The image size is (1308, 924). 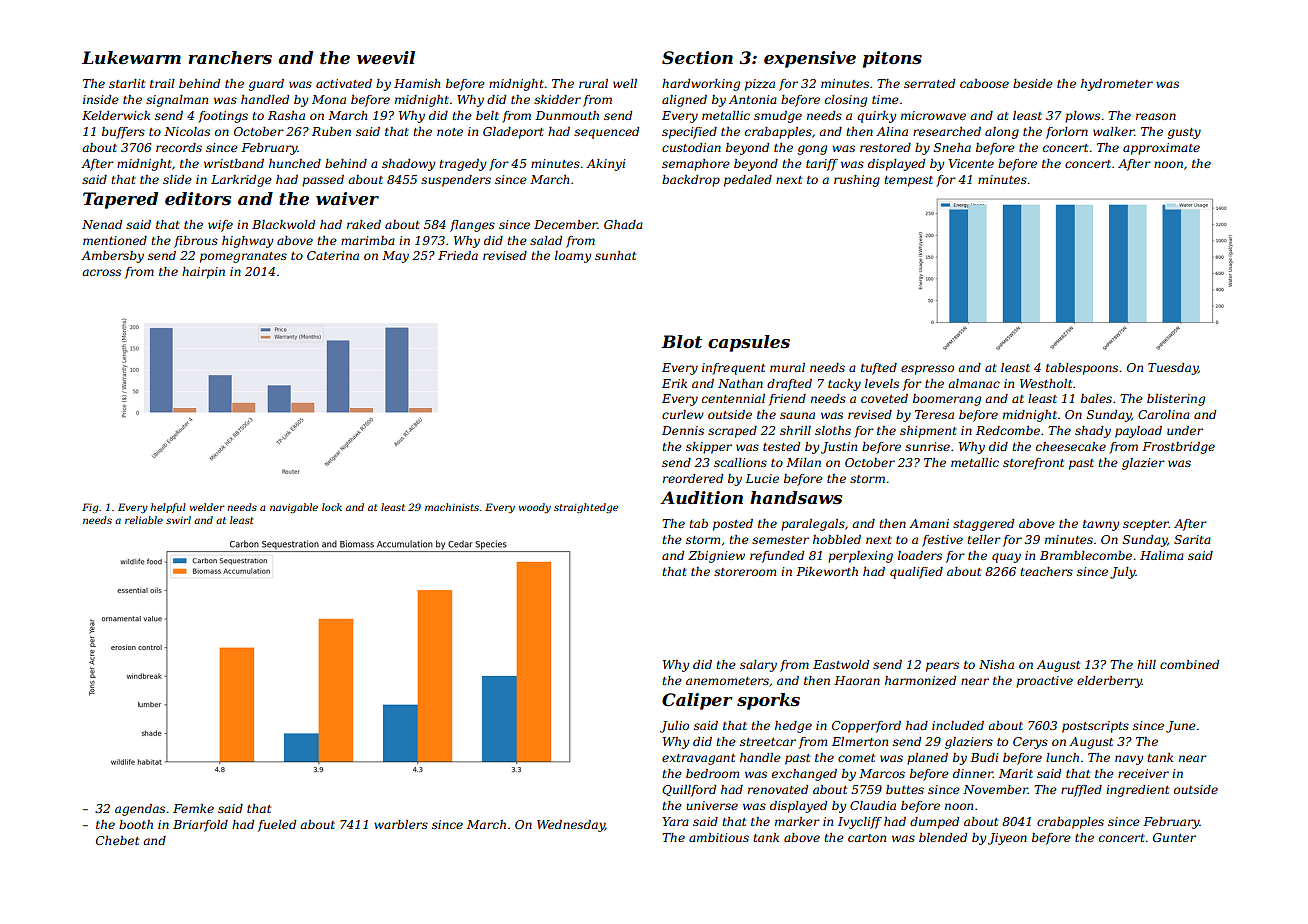 What do you see at coordinates (277, 826) in the document?
I see `fueled` at bounding box center [277, 826].
